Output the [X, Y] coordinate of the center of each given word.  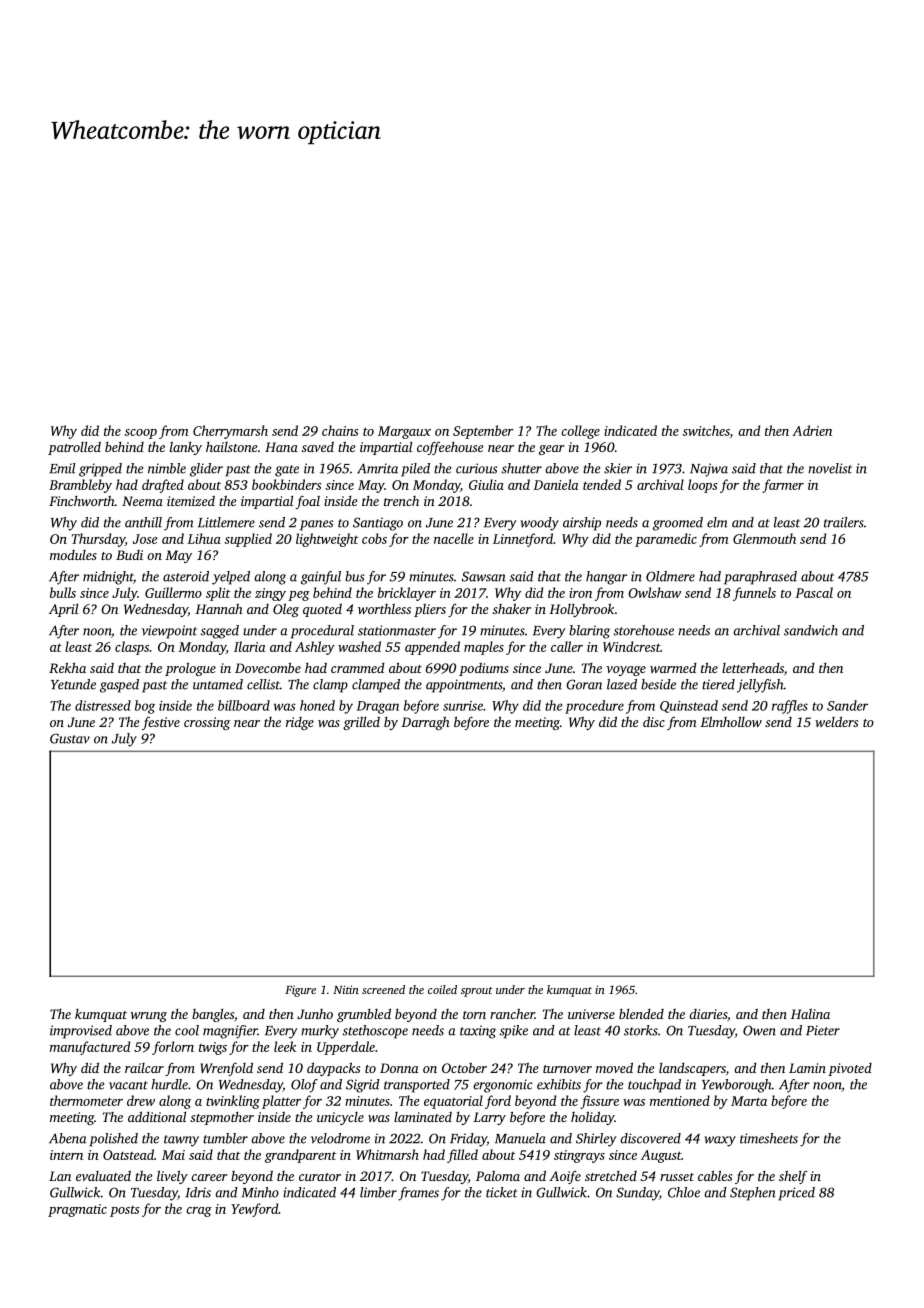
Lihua [204, 538]
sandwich [811, 630]
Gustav [70, 738]
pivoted [850, 1069]
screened [383, 989]
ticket [501, 1192]
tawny [181, 1141]
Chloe [684, 1192]
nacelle [454, 538]
